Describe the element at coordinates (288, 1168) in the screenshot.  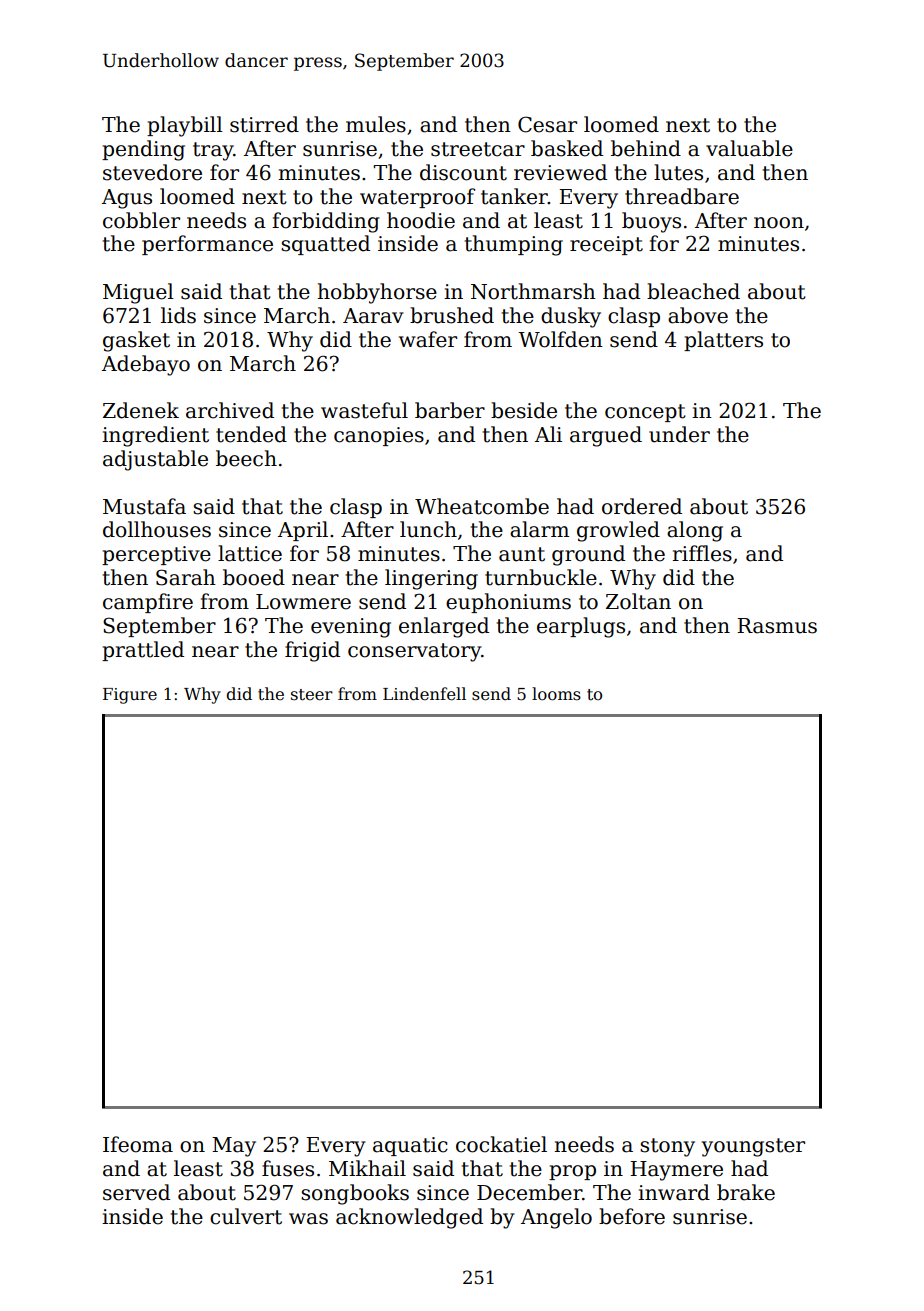
I see `fuses` at that location.
